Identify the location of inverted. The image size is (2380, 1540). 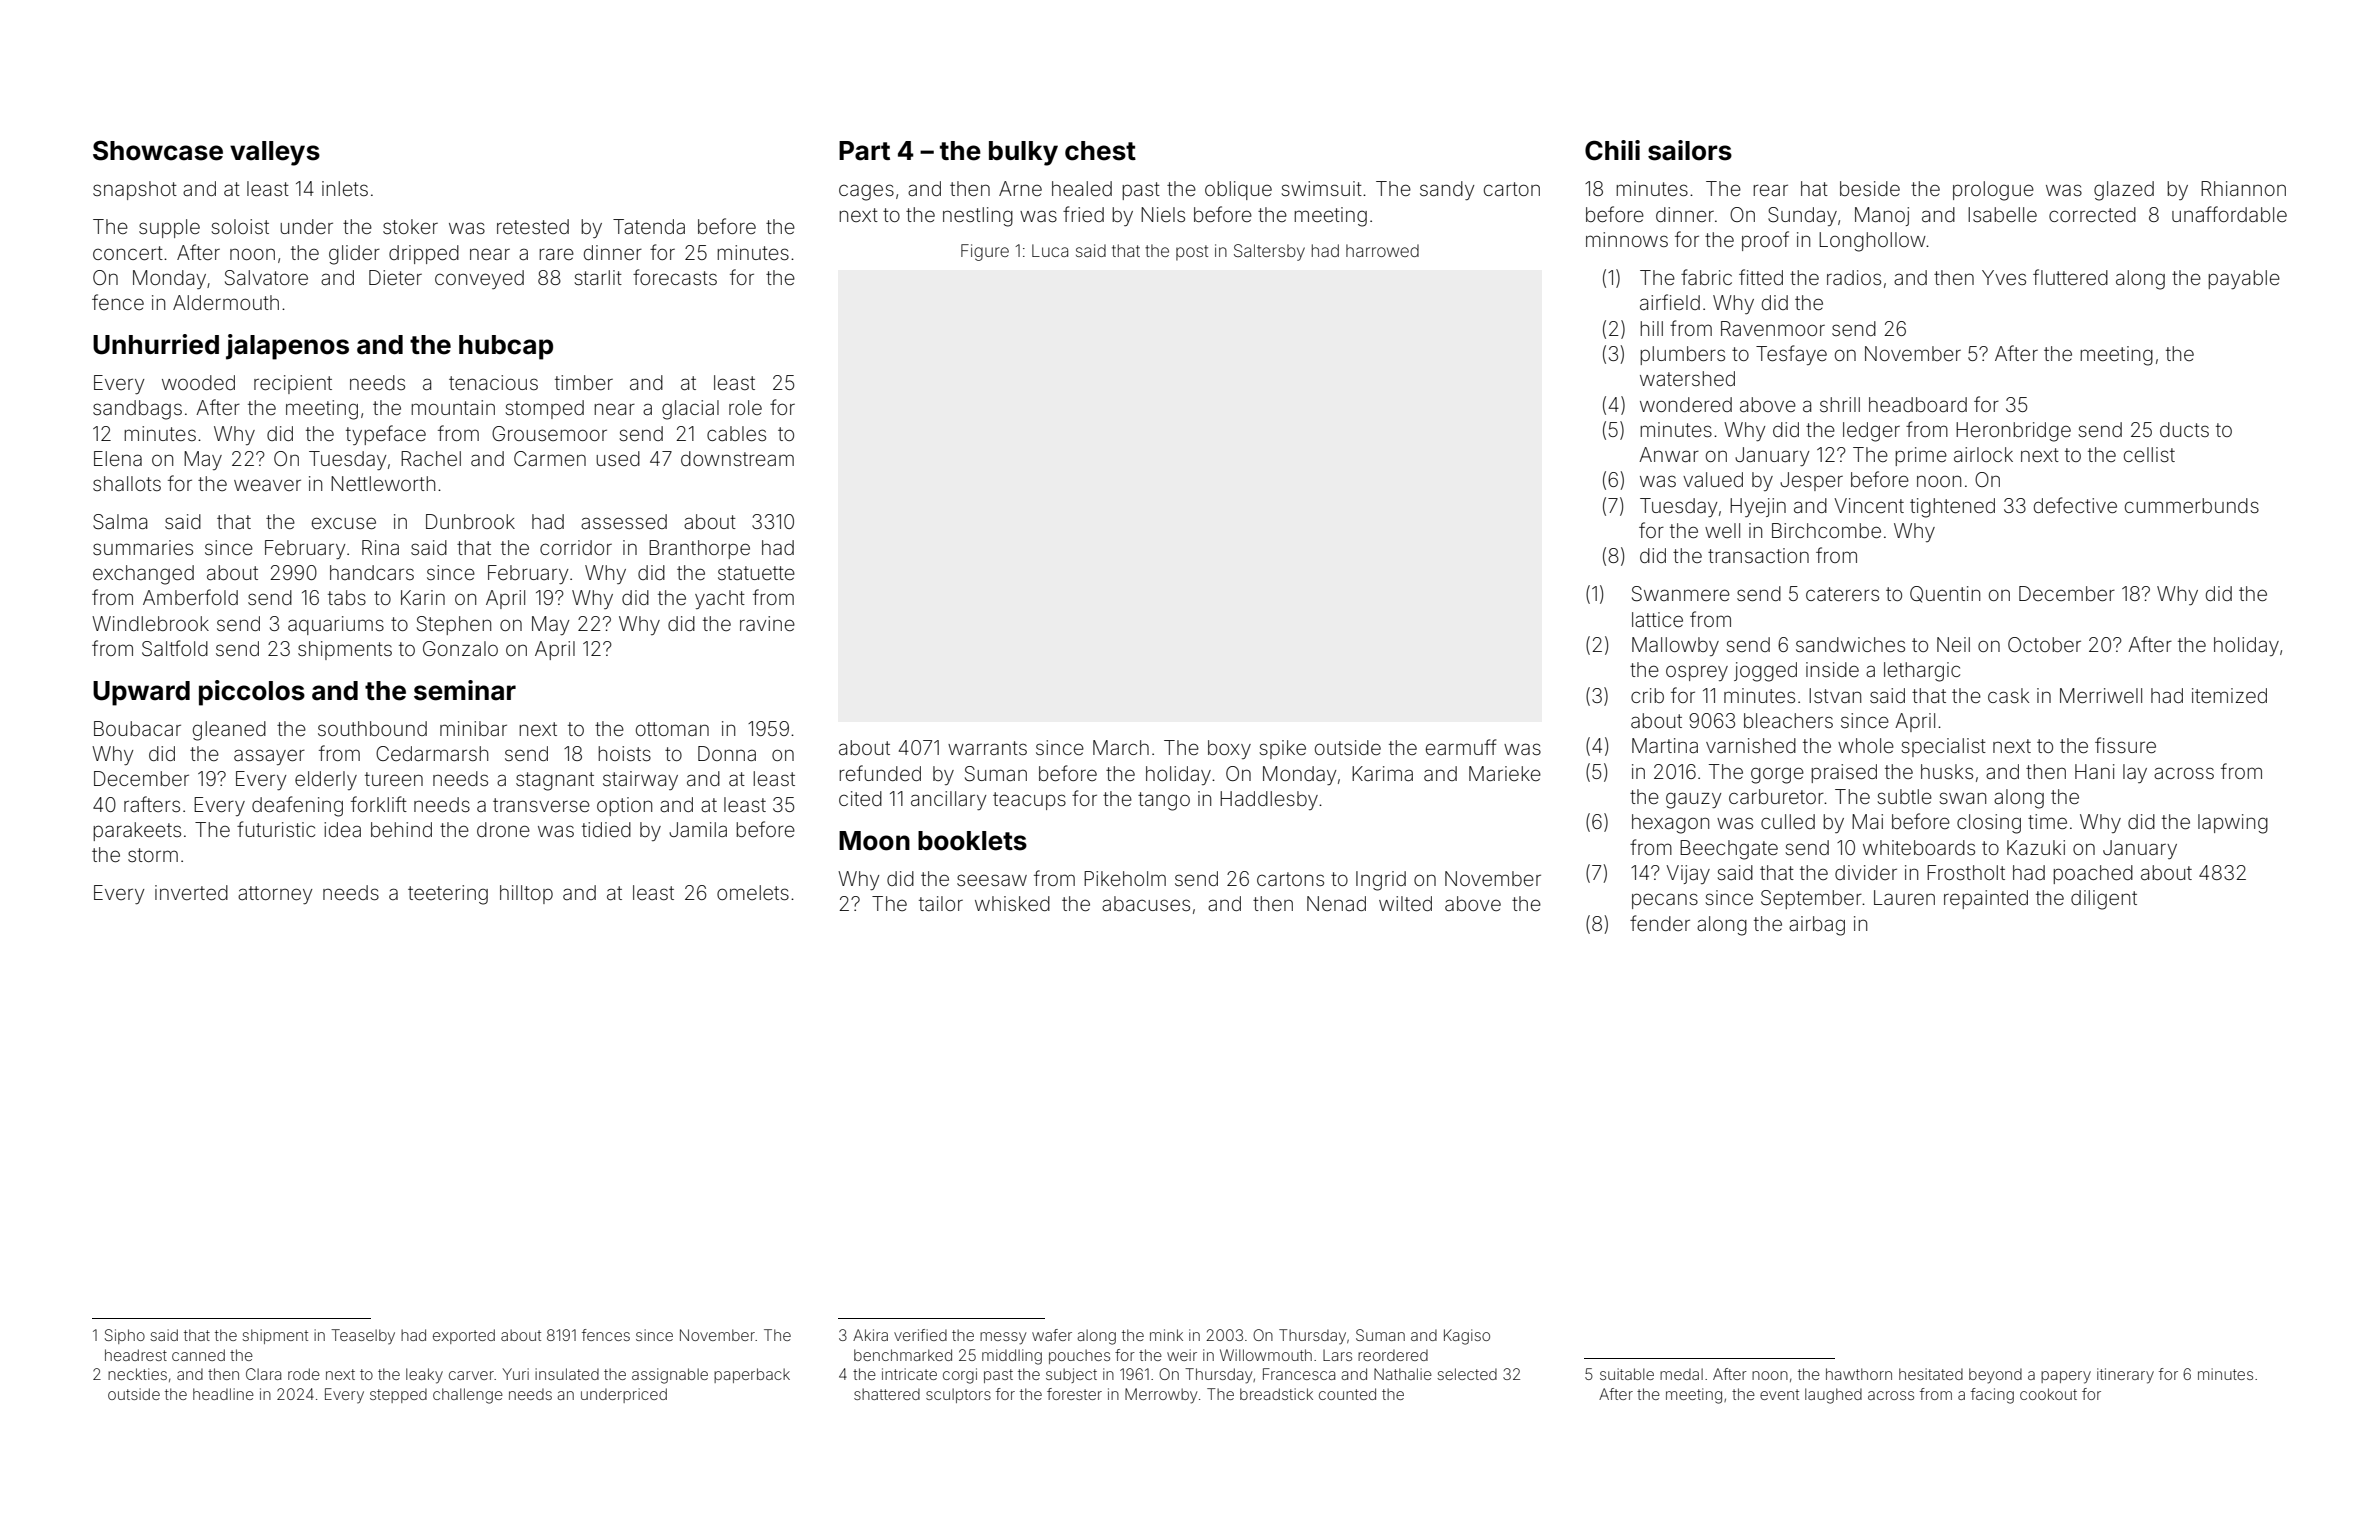
(191, 892).
